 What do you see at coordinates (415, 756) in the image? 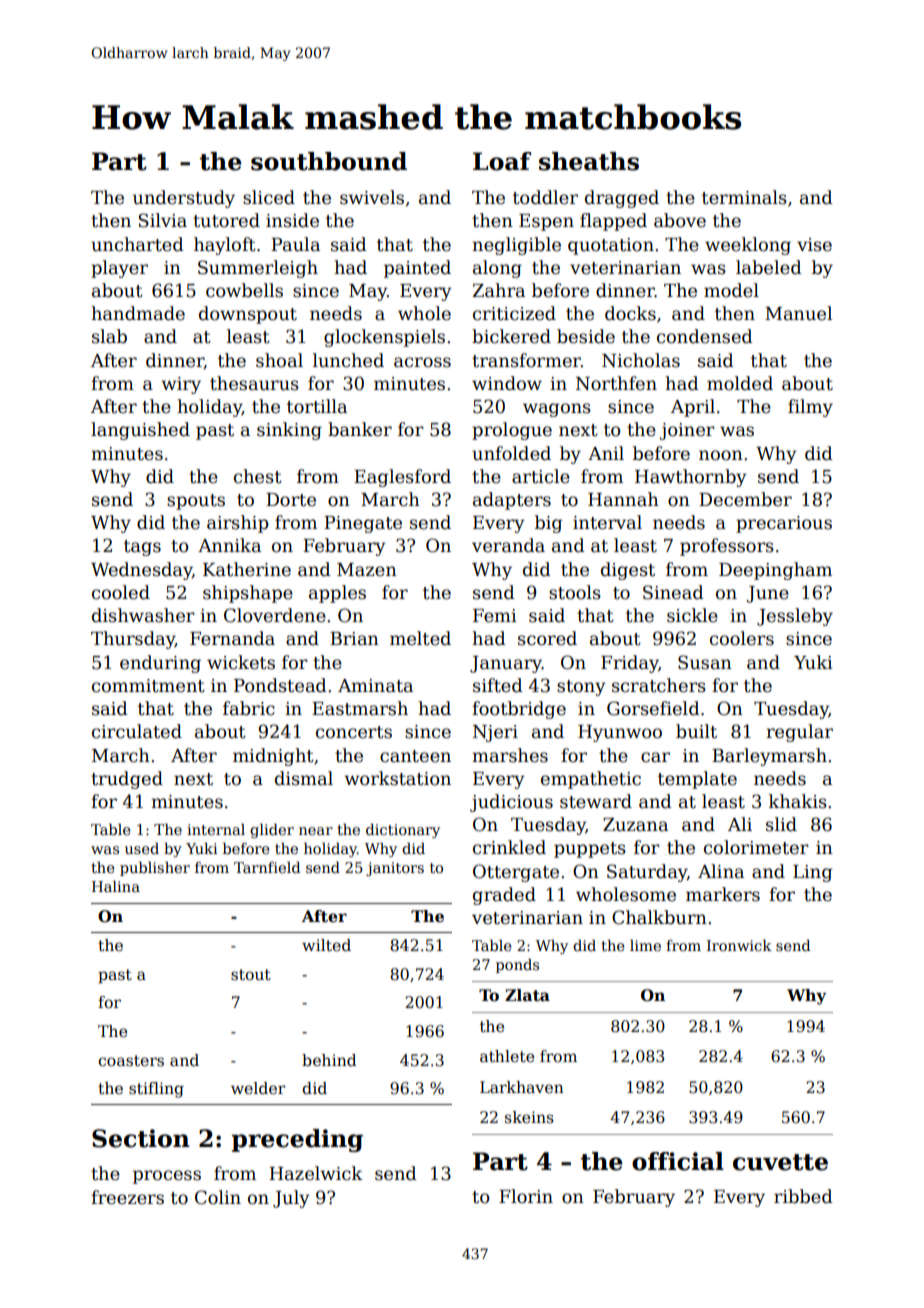
I see `canteen` at bounding box center [415, 756].
